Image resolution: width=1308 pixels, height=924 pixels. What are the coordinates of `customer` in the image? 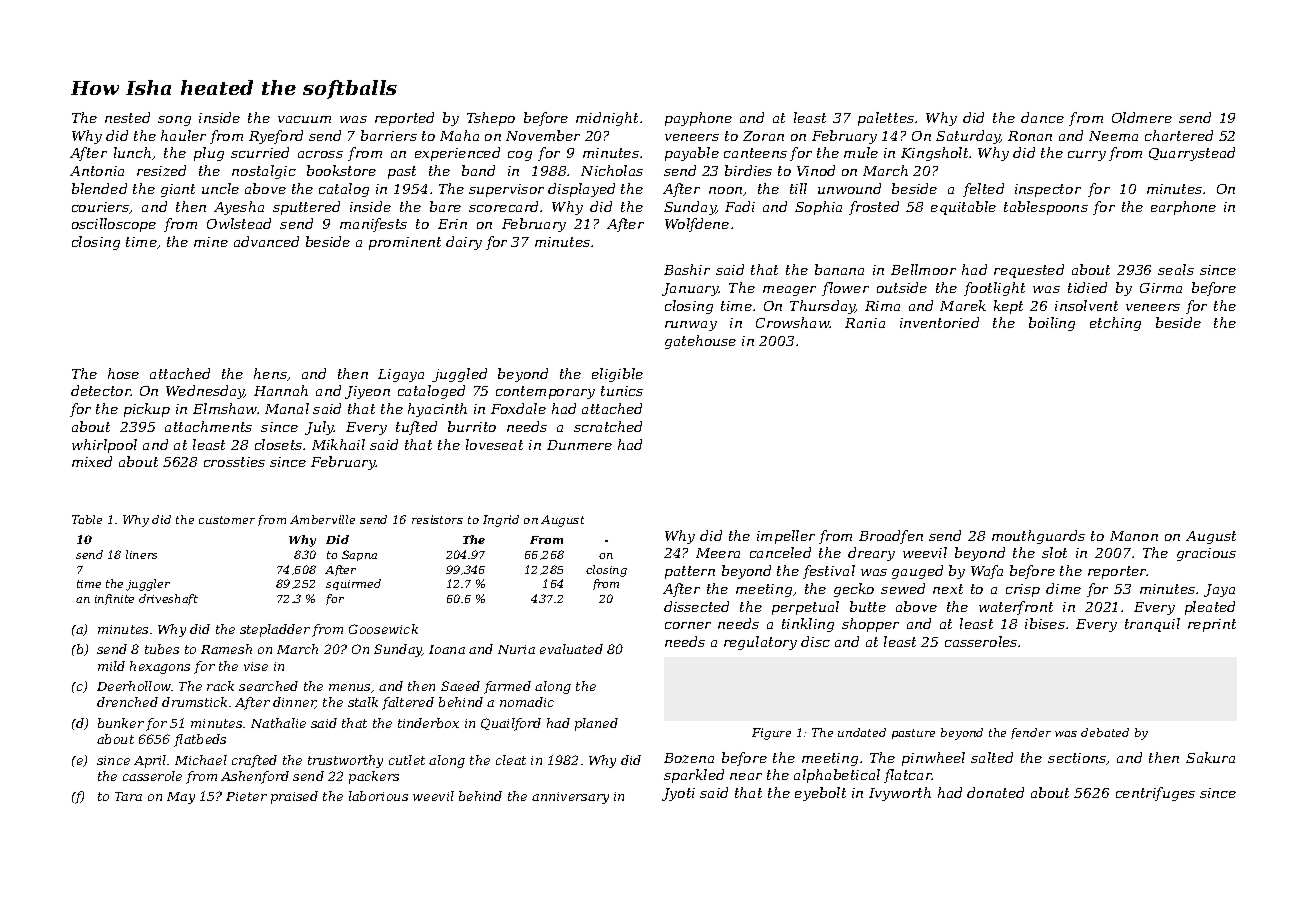 It's located at (227, 520).
